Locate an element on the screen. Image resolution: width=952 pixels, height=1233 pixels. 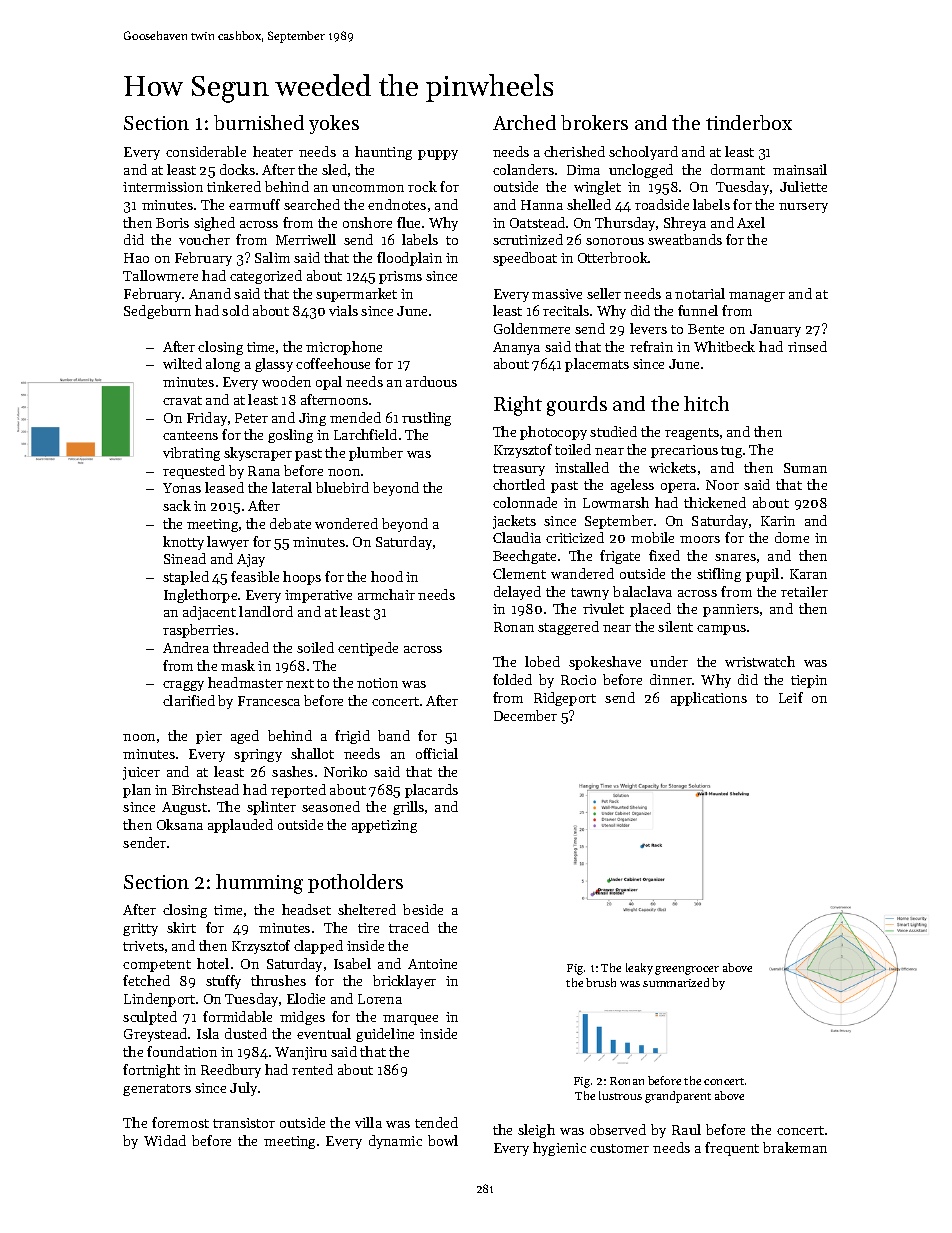
tinderbox is located at coordinates (749, 122).
